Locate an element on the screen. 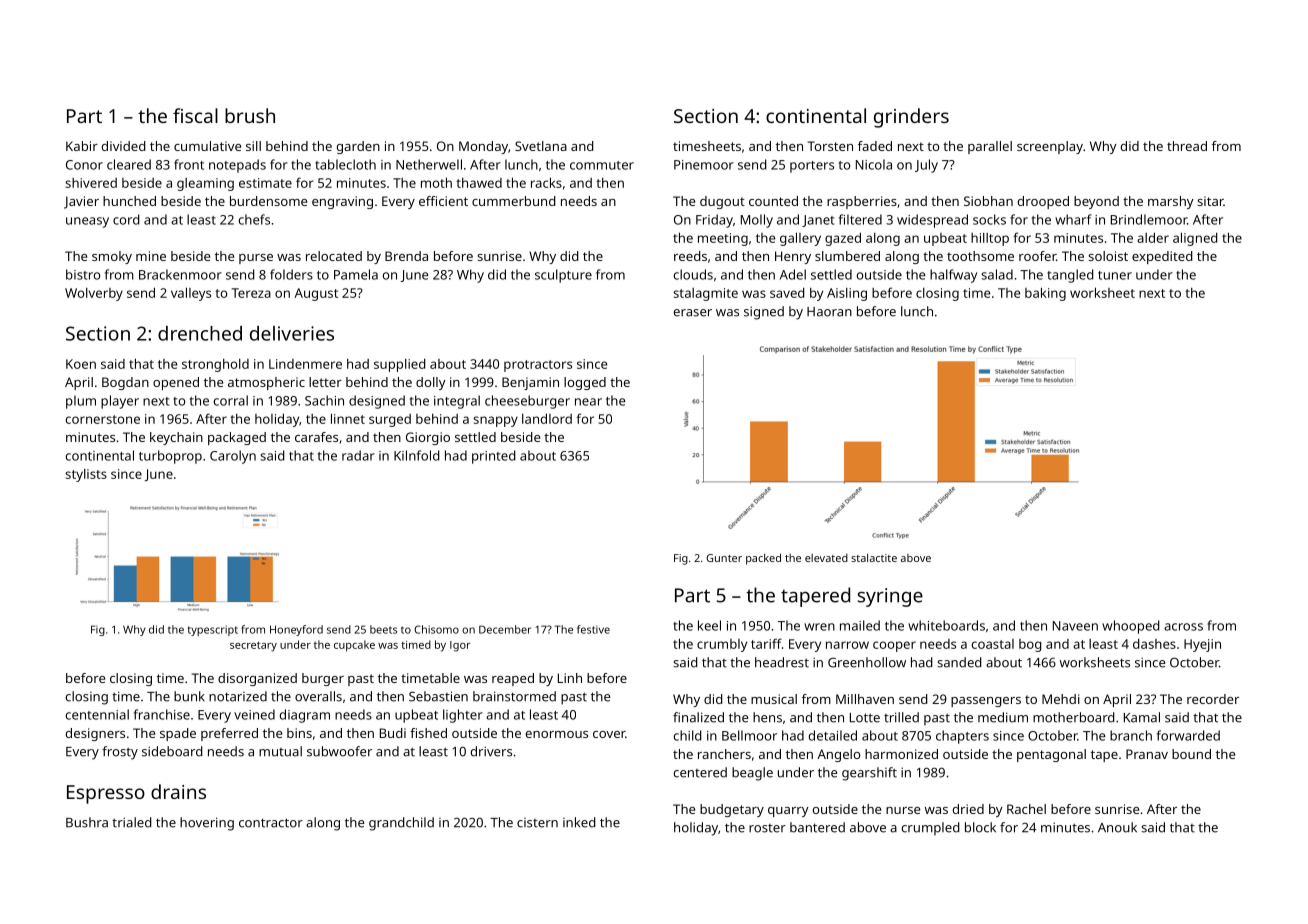 Image resolution: width=1308 pixels, height=924 pixels. sculpture is located at coordinates (563, 276).
